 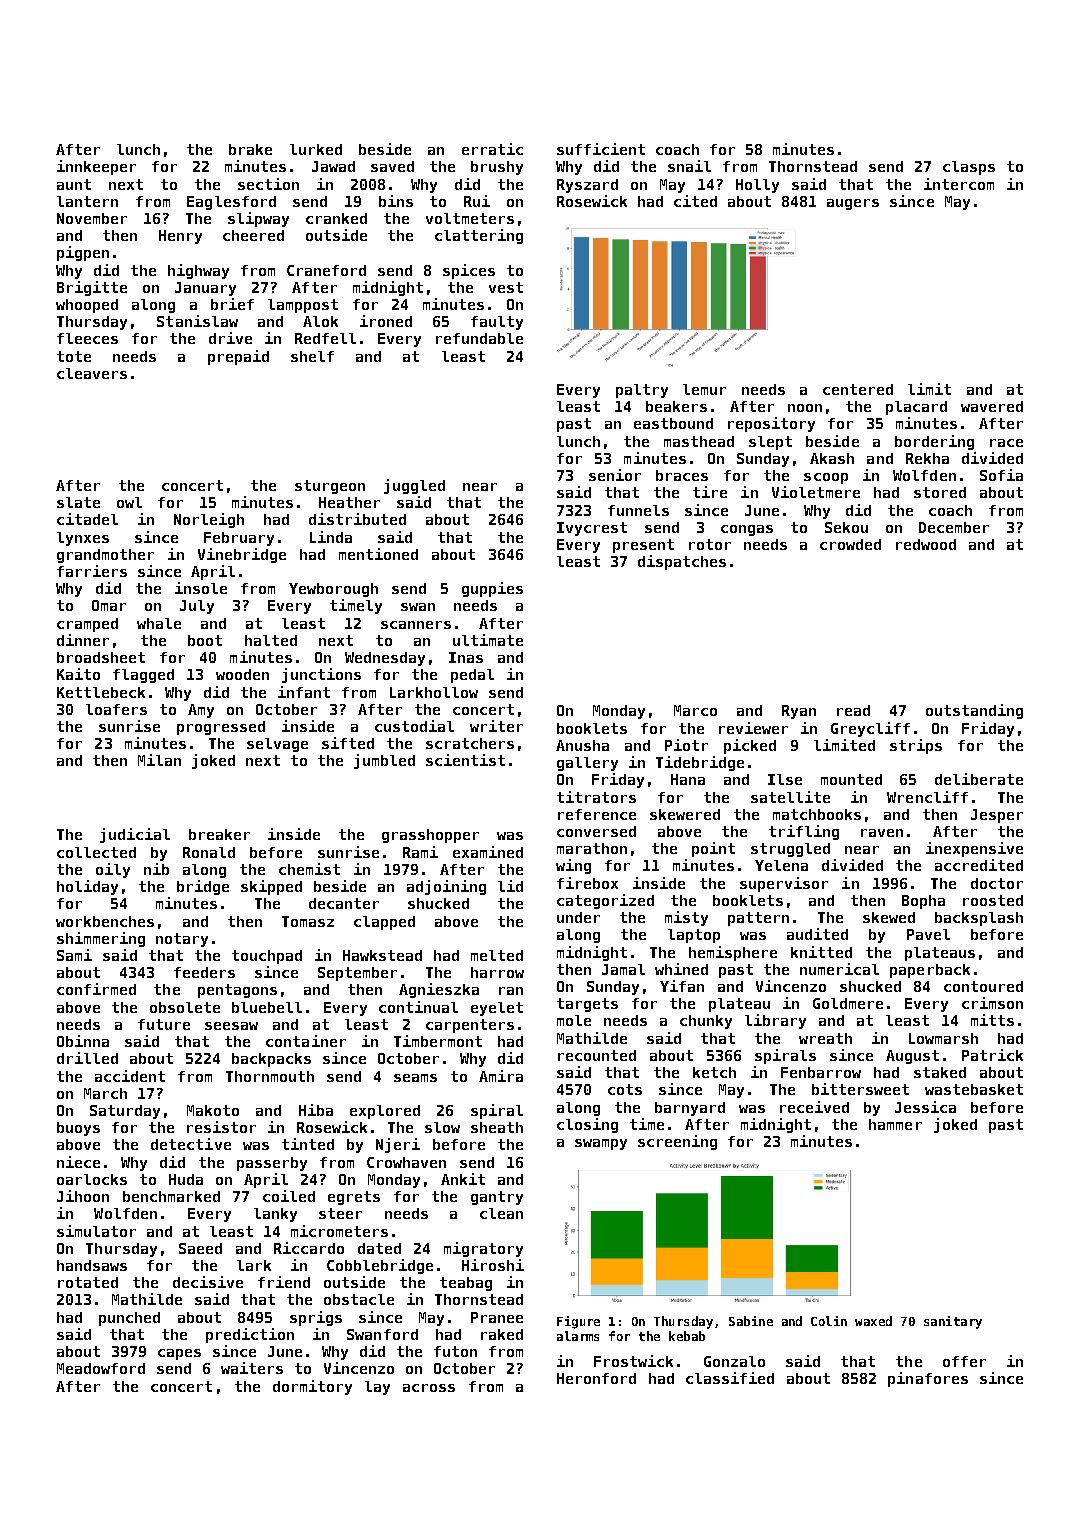 I want to click on Huda, so click(x=186, y=1179).
